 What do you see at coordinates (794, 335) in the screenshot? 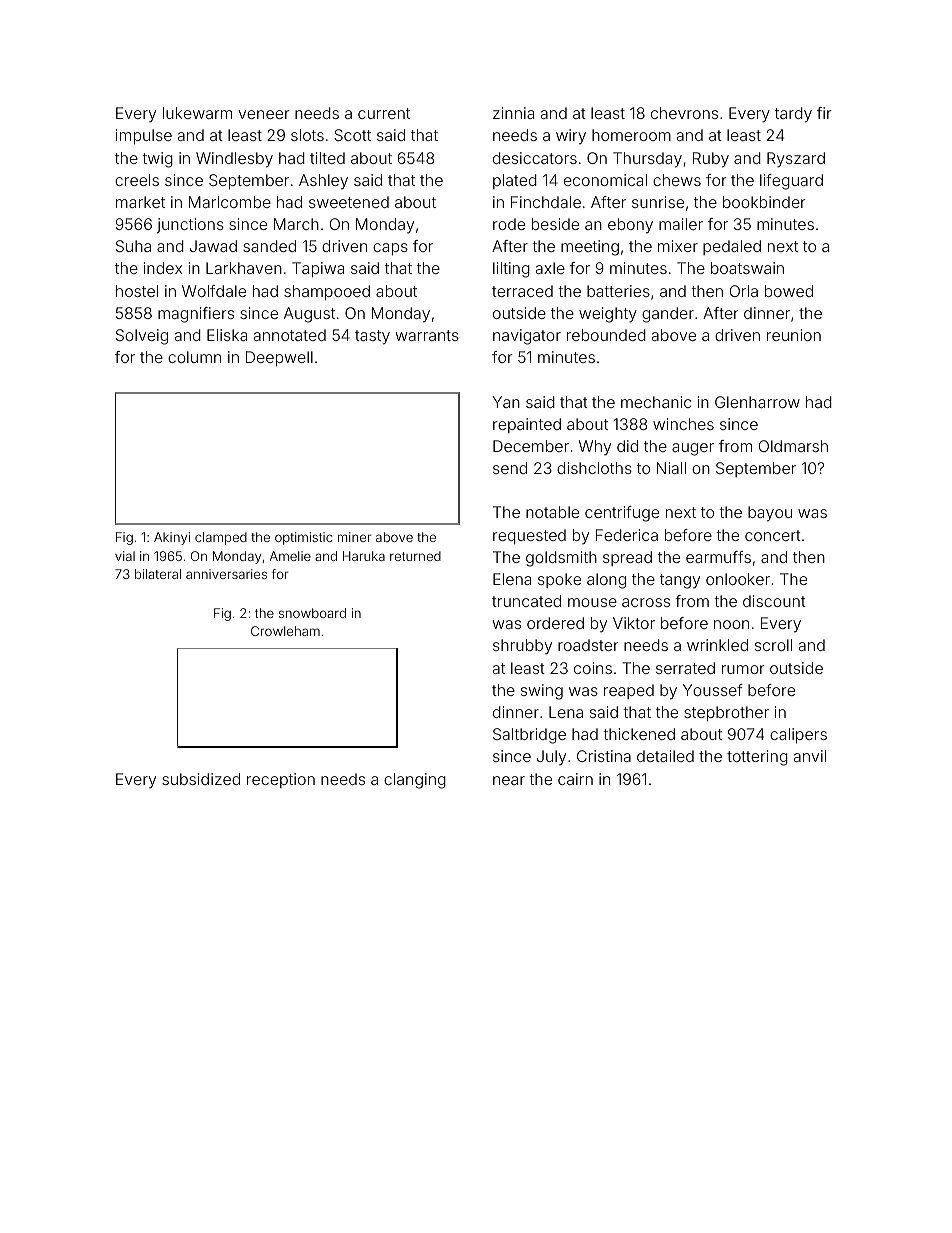
I see `reunion` at bounding box center [794, 335].
